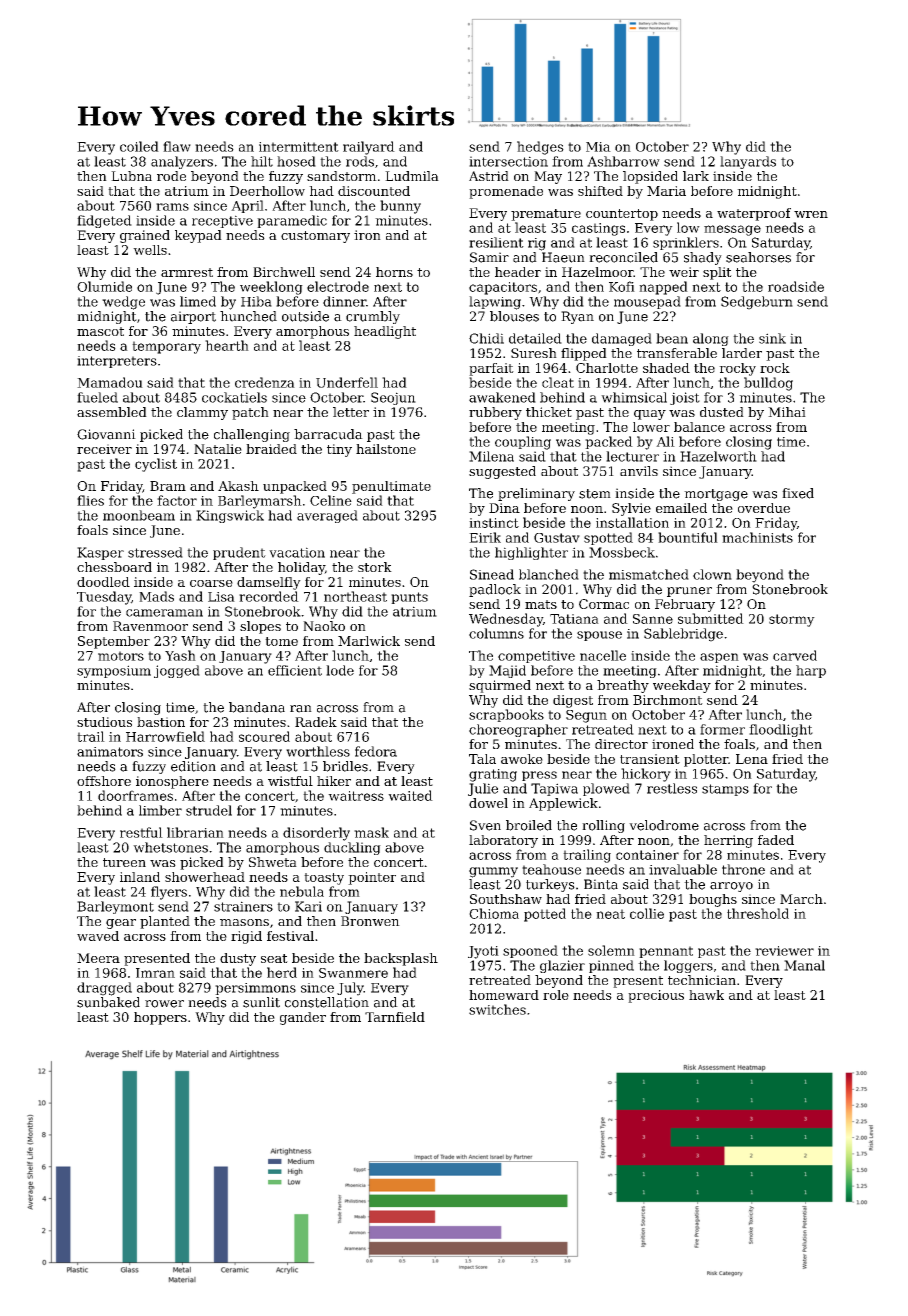  What do you see at coordinates (725, 790) in the page?
I see `stamps` at bounding box center [725, 790].
